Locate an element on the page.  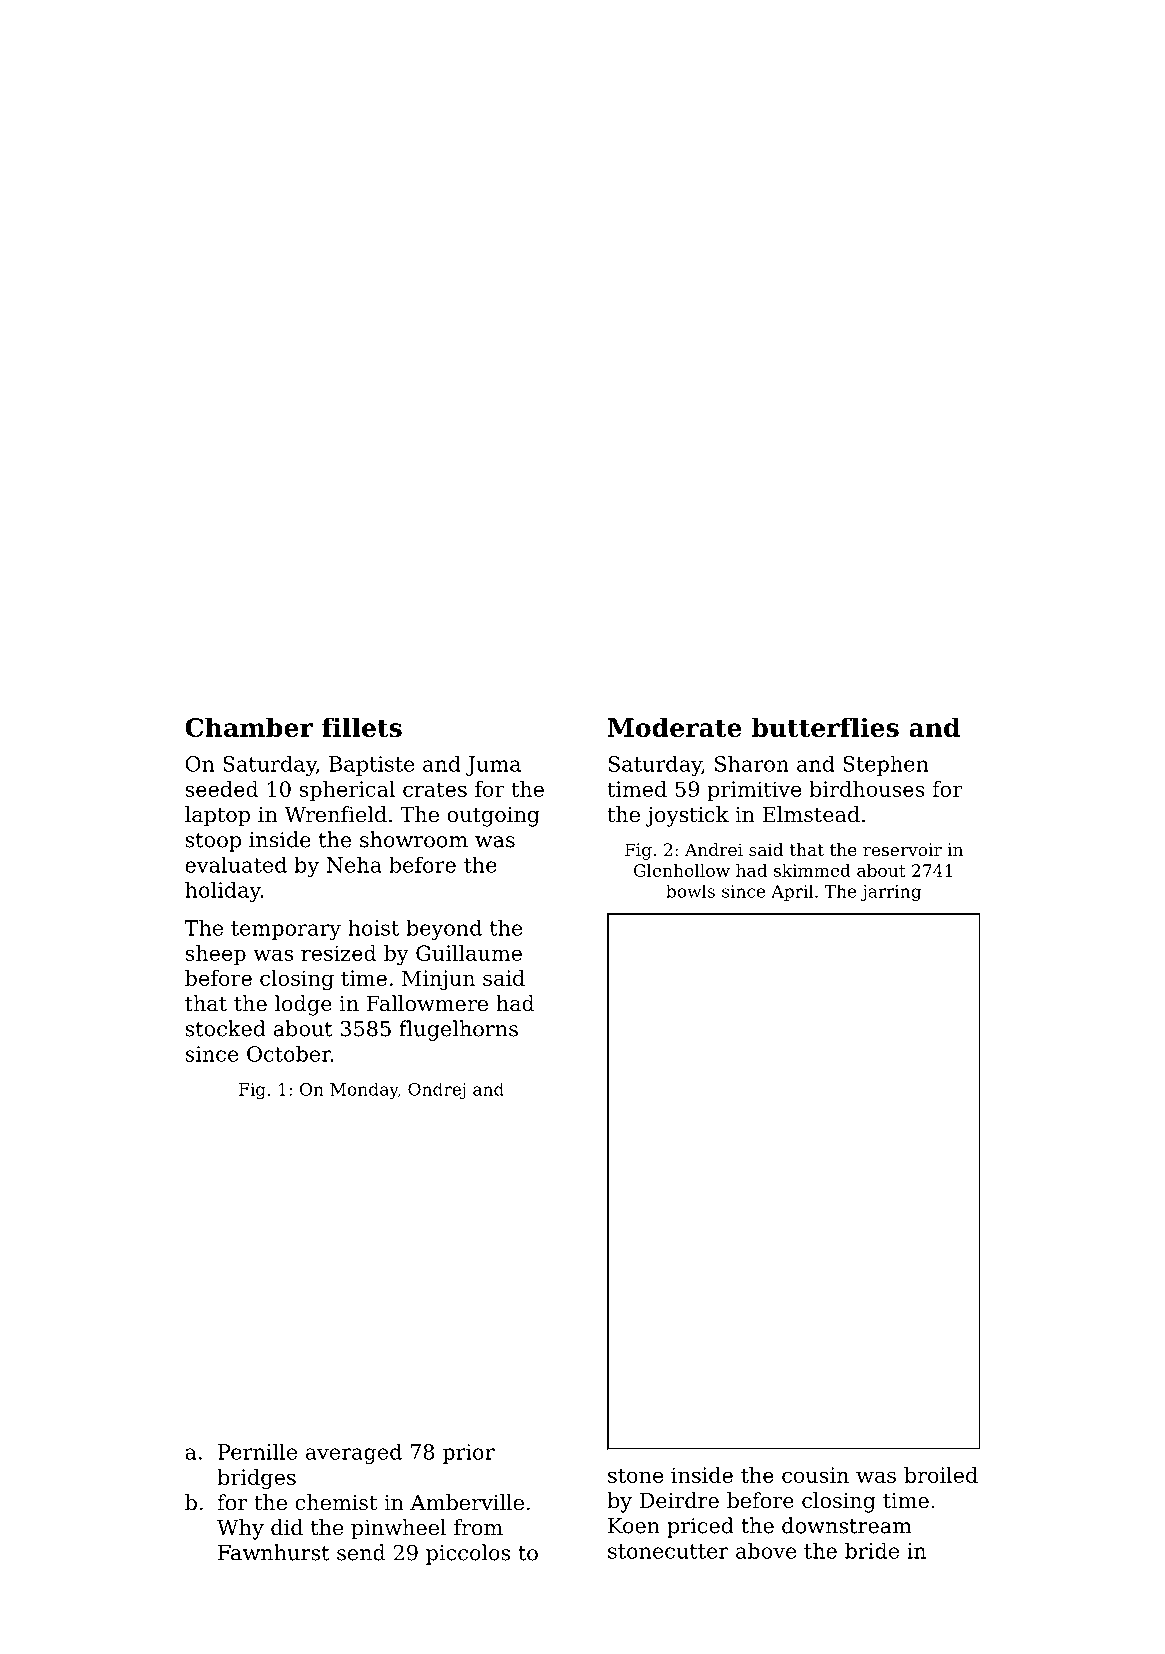
send is located at coordinates (361, 1552).
